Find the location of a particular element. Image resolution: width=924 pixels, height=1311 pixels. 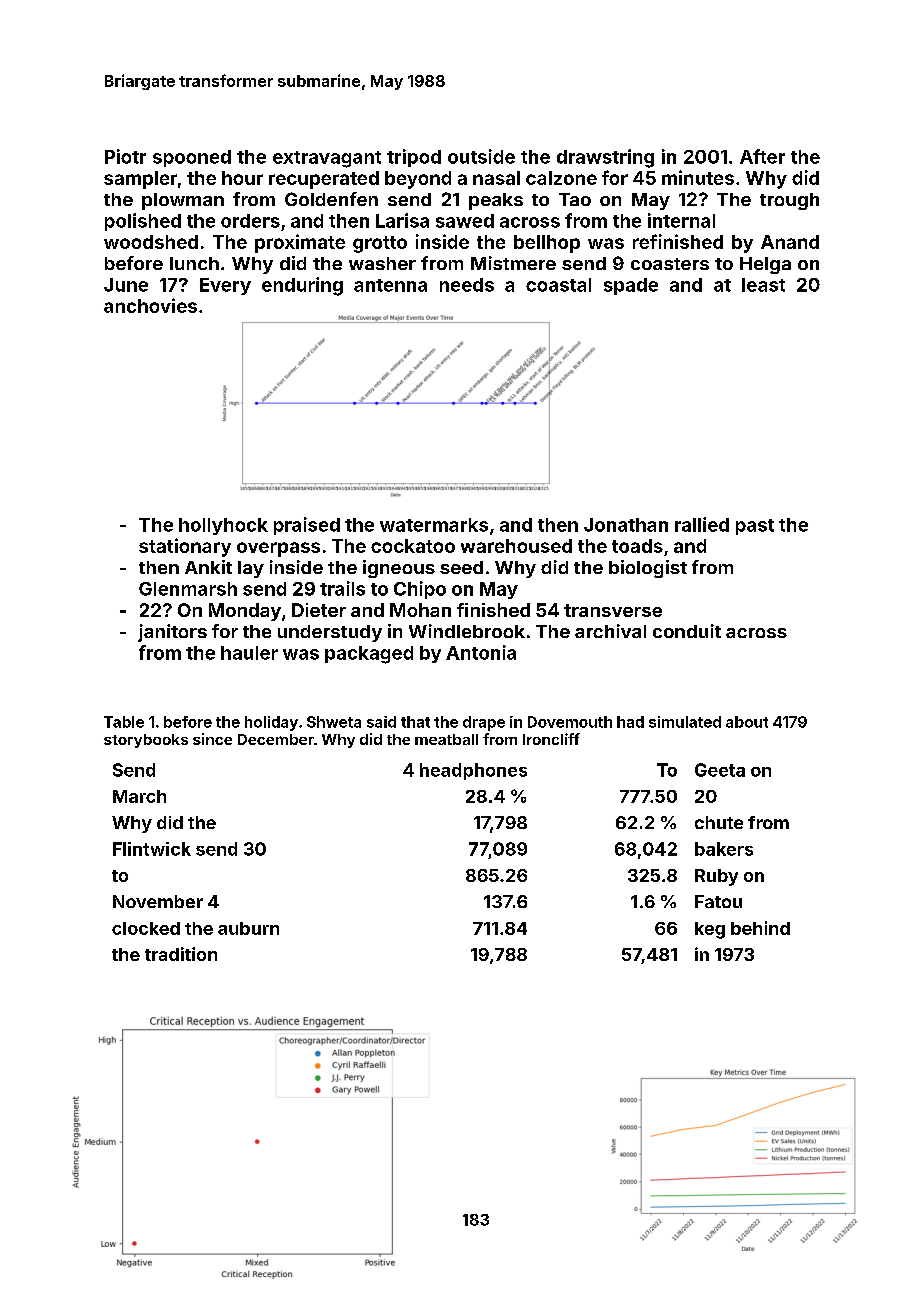

extravagant is located at coordinates (327, 159).
